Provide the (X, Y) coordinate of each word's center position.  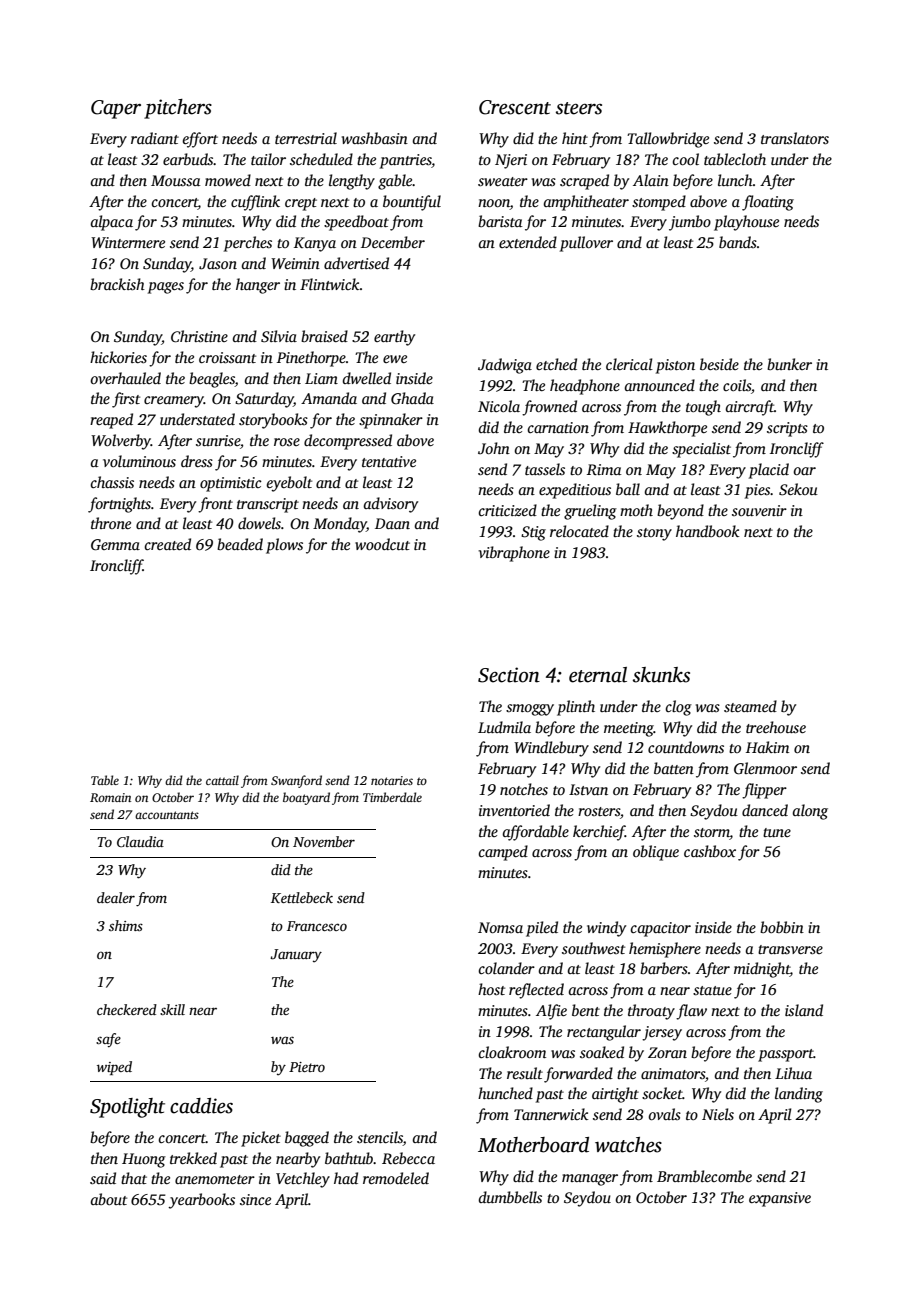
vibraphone (514, 554)
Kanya (315, 244)
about (108, 1199)
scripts (787, 429)
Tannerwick (551, 1114)
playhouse (746, 223)
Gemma (115, 545)
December (393, 242)
